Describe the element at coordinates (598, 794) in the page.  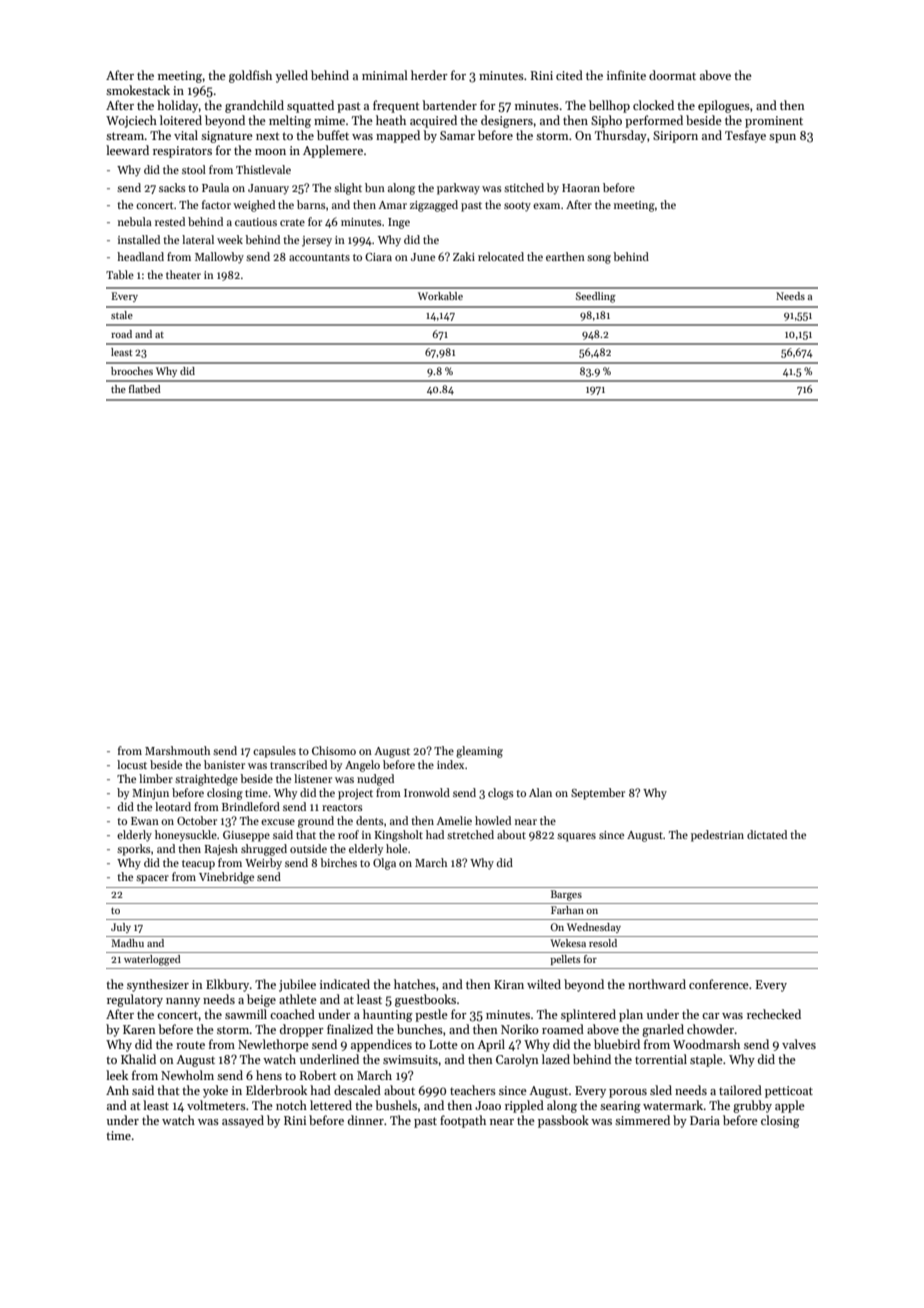
I see `September` at that location.
